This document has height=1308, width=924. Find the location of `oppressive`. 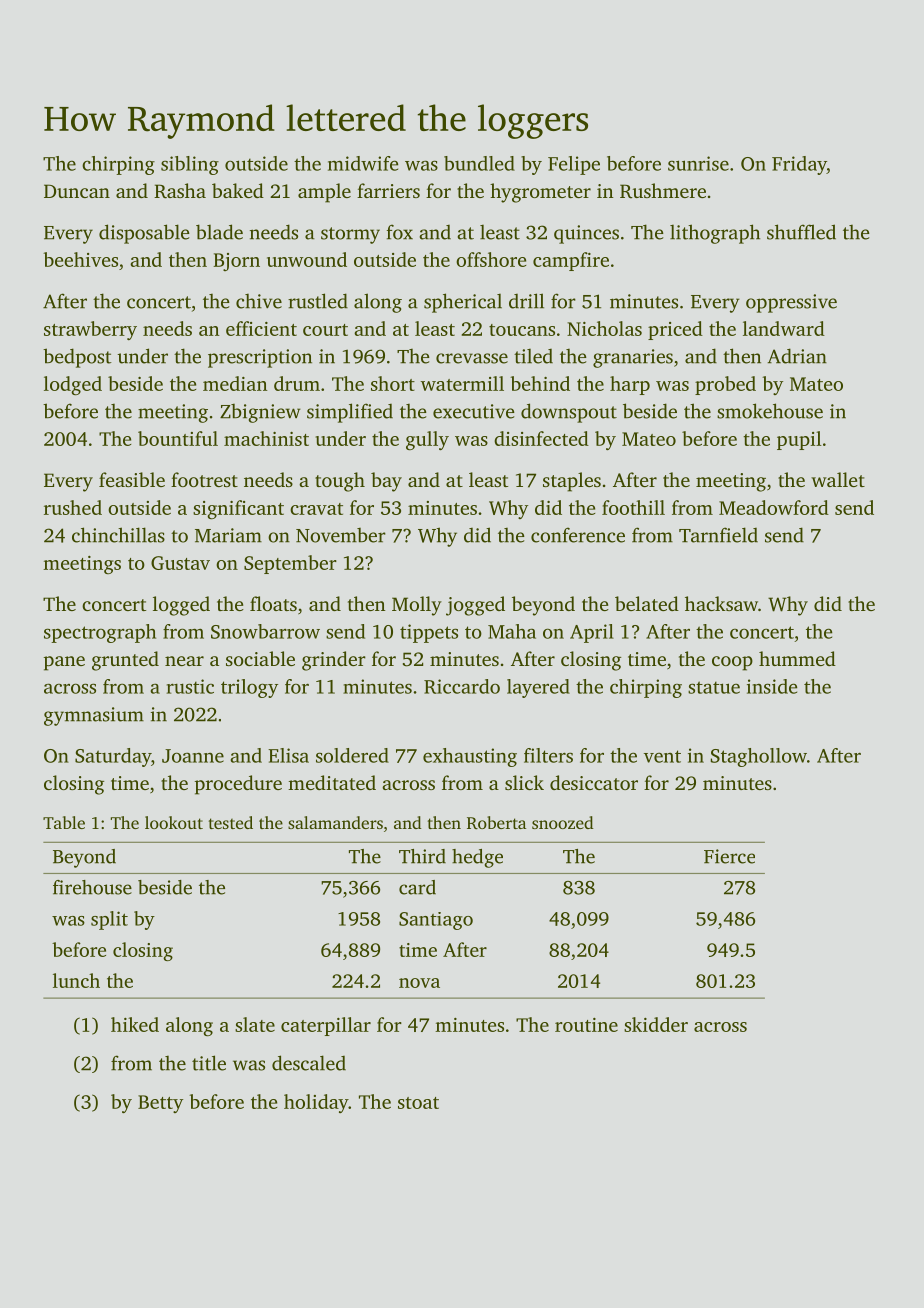

oppressive is located at coordinates (791, 303).
